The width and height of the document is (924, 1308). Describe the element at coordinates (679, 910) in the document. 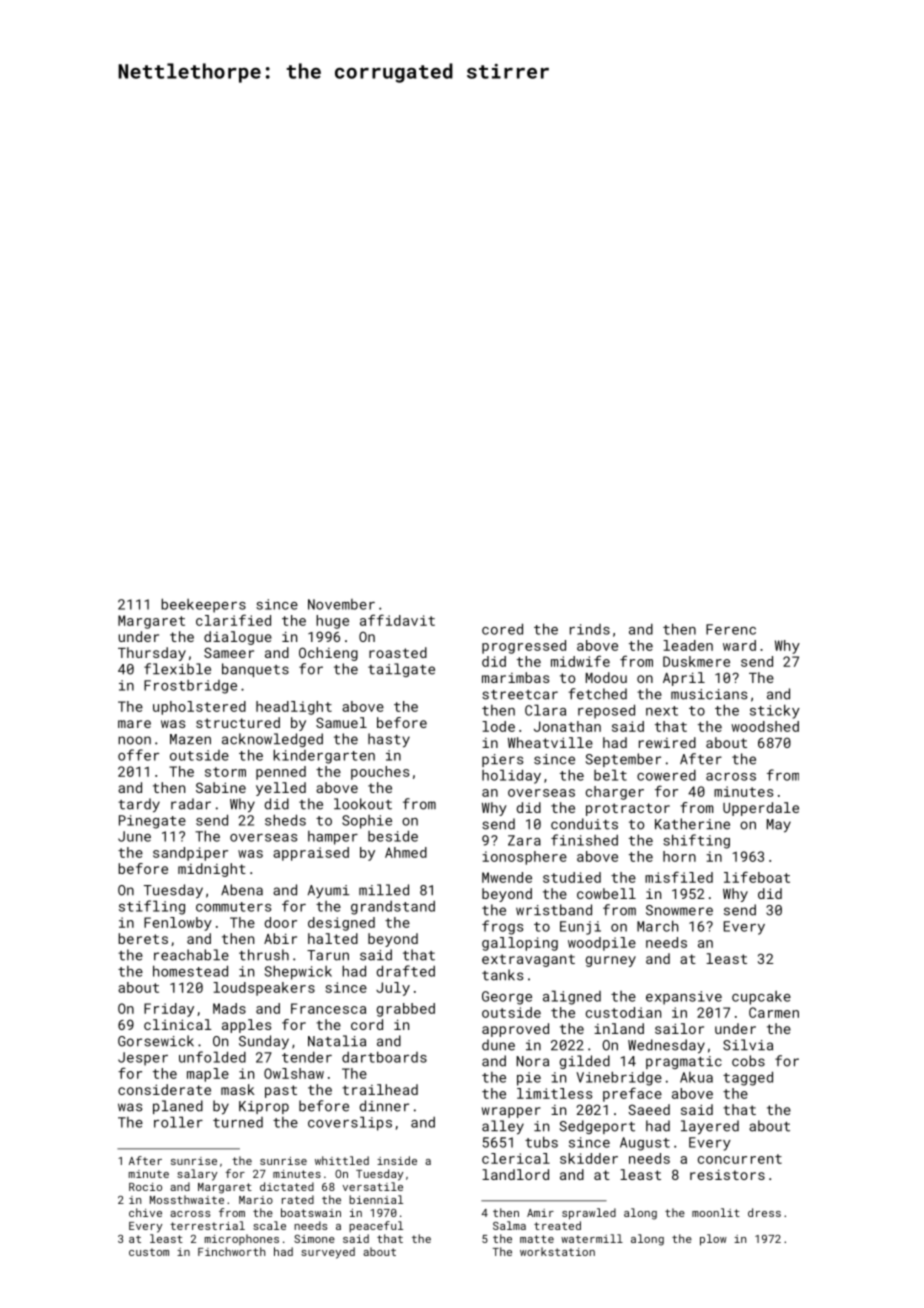

I see `Snowmere` at that location.
